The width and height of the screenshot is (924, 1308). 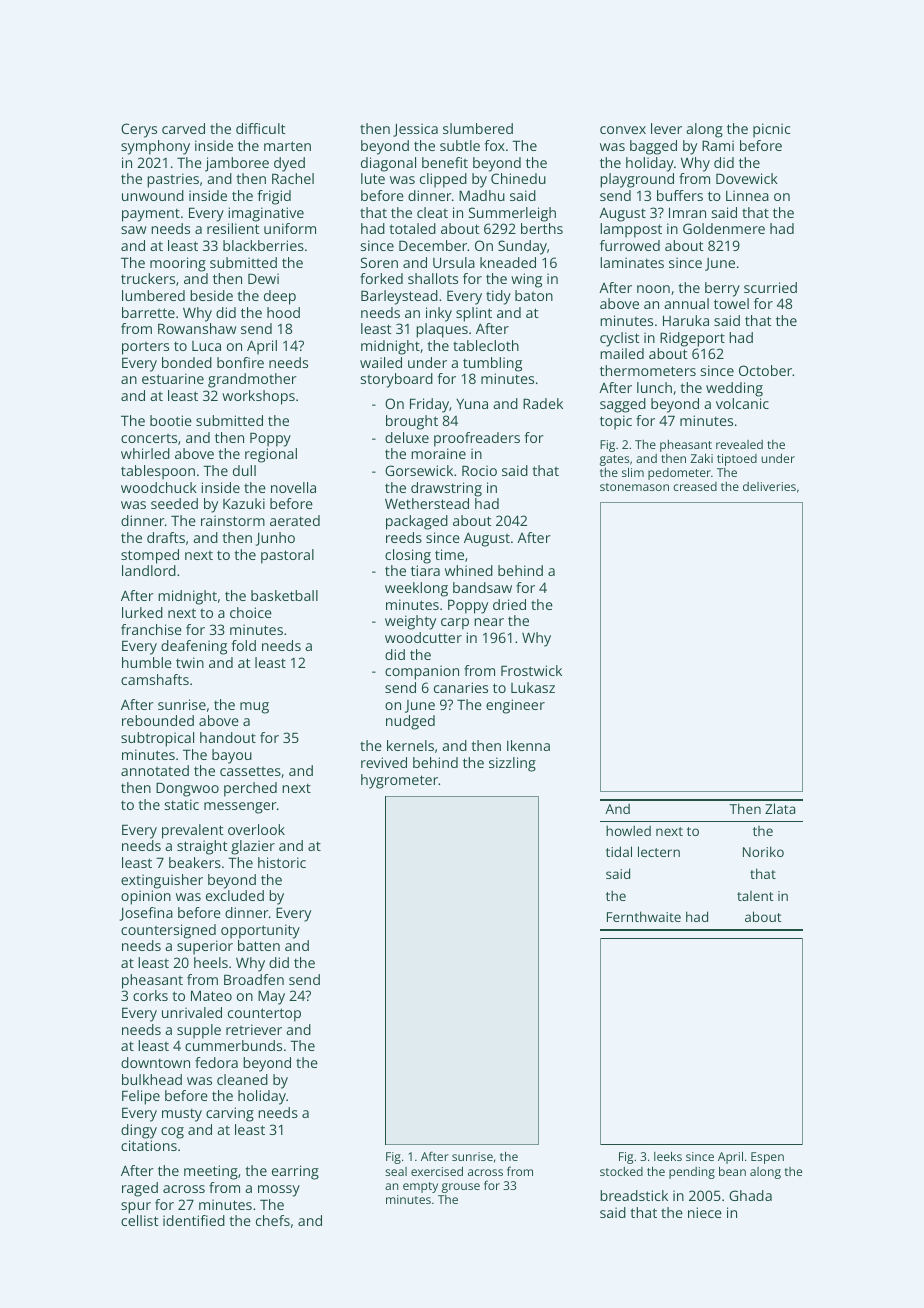 I want to click on raged, so click(x=140, y=1189).
